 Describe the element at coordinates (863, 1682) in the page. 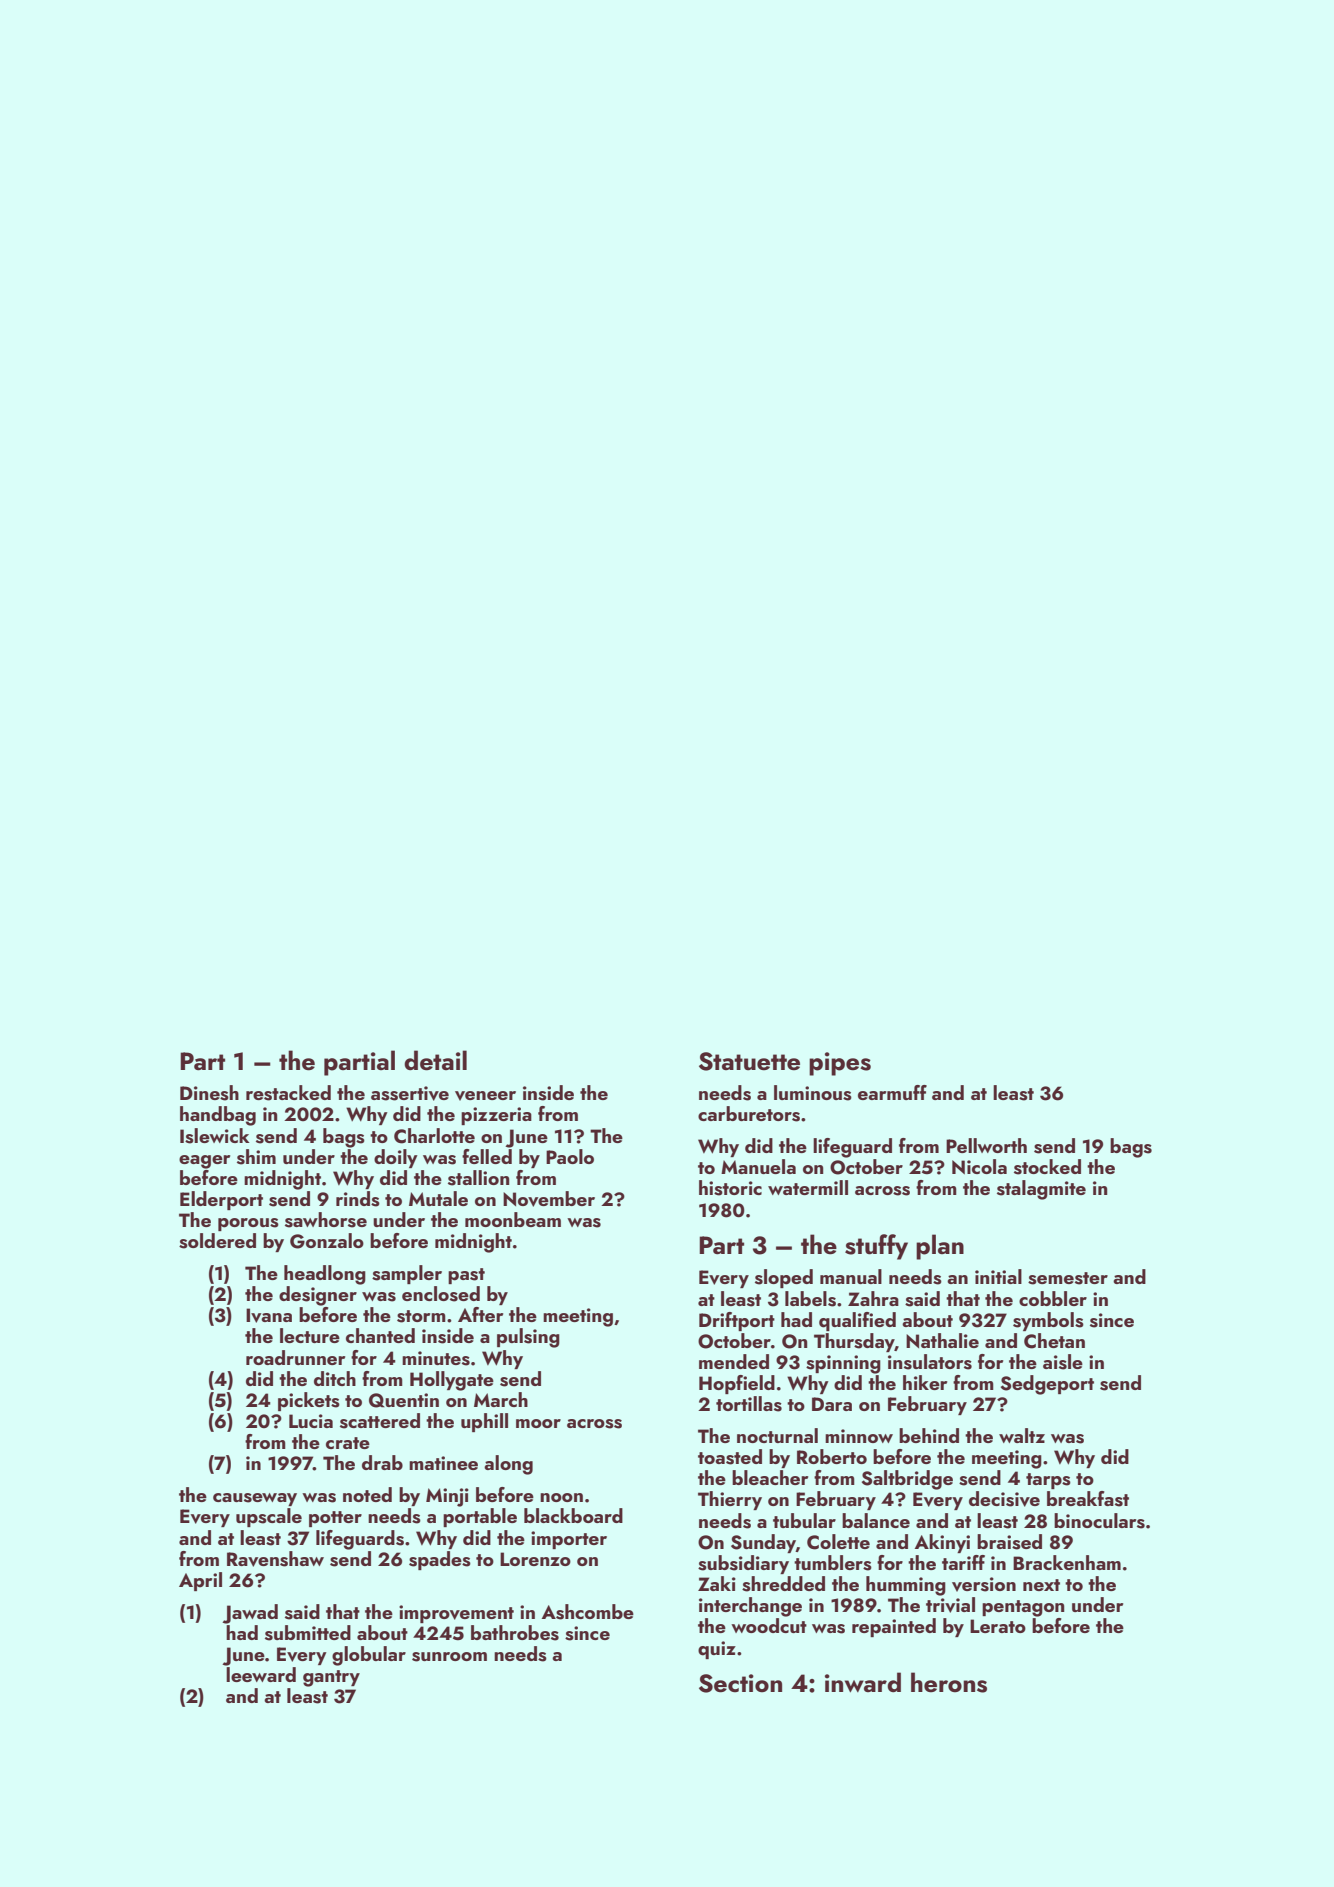

I see `inward` at that location.
